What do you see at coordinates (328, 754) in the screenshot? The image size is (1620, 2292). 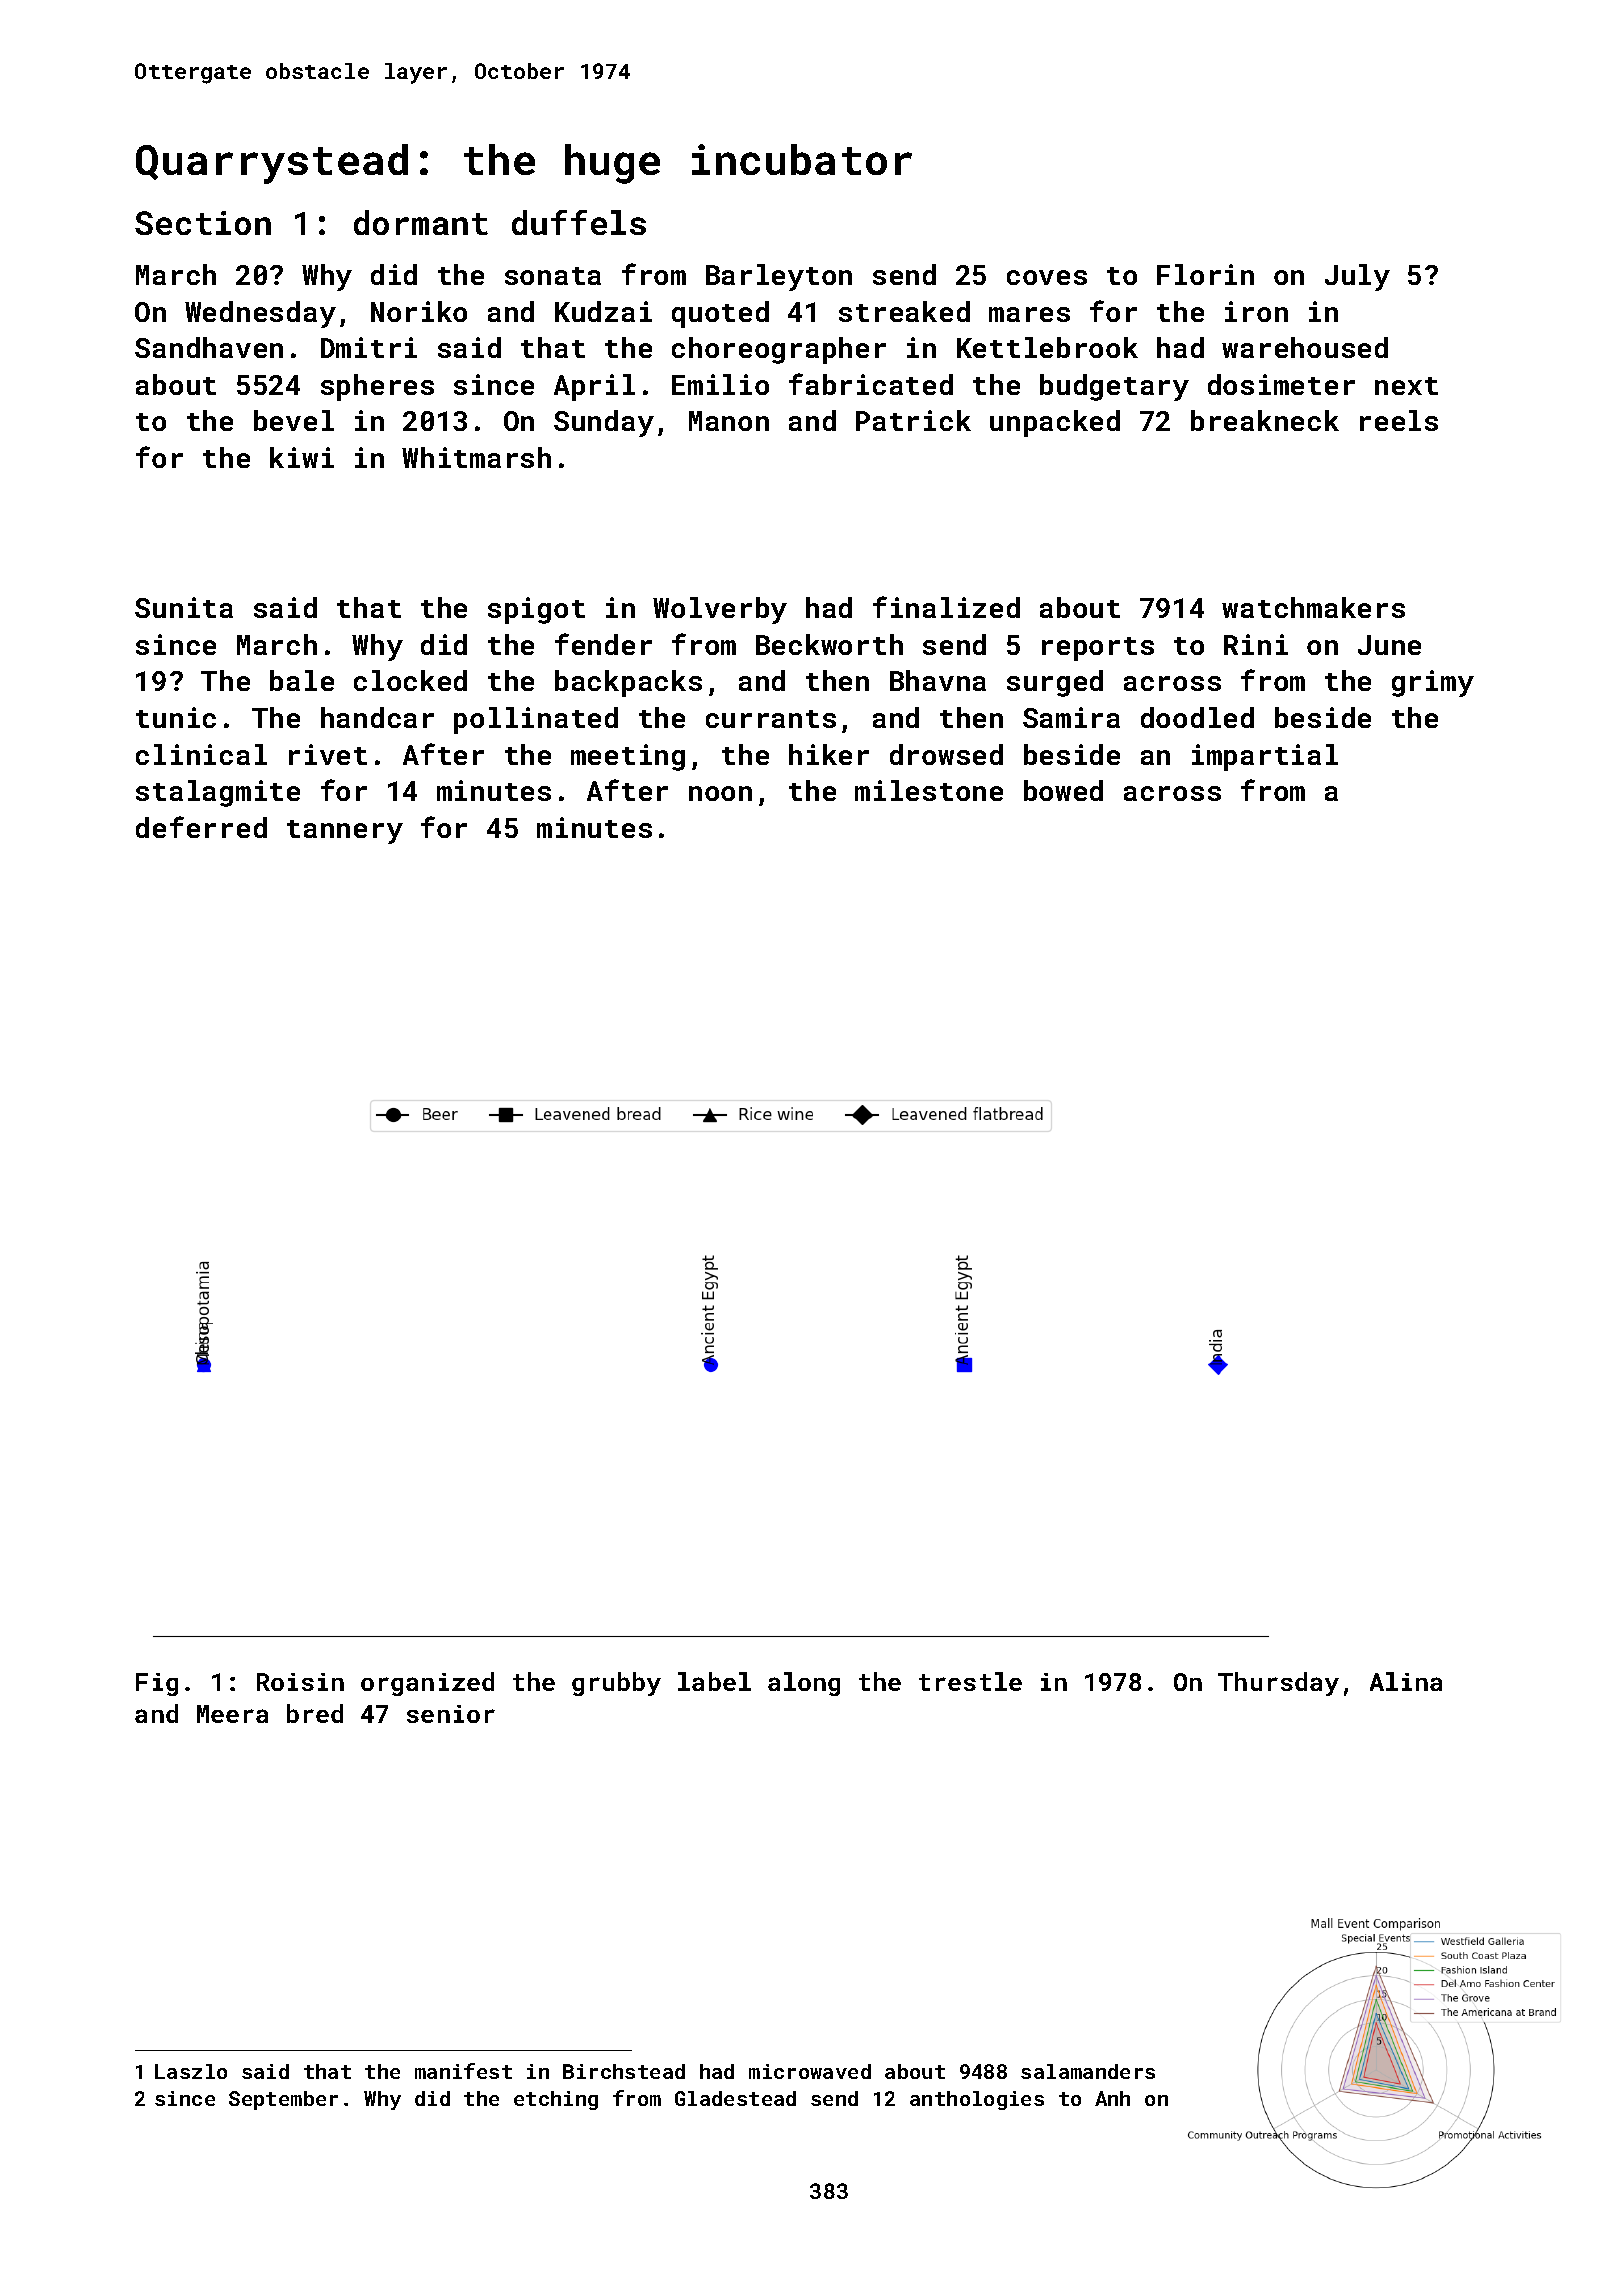 I see `rivet` at bounding box center [328, 754].
